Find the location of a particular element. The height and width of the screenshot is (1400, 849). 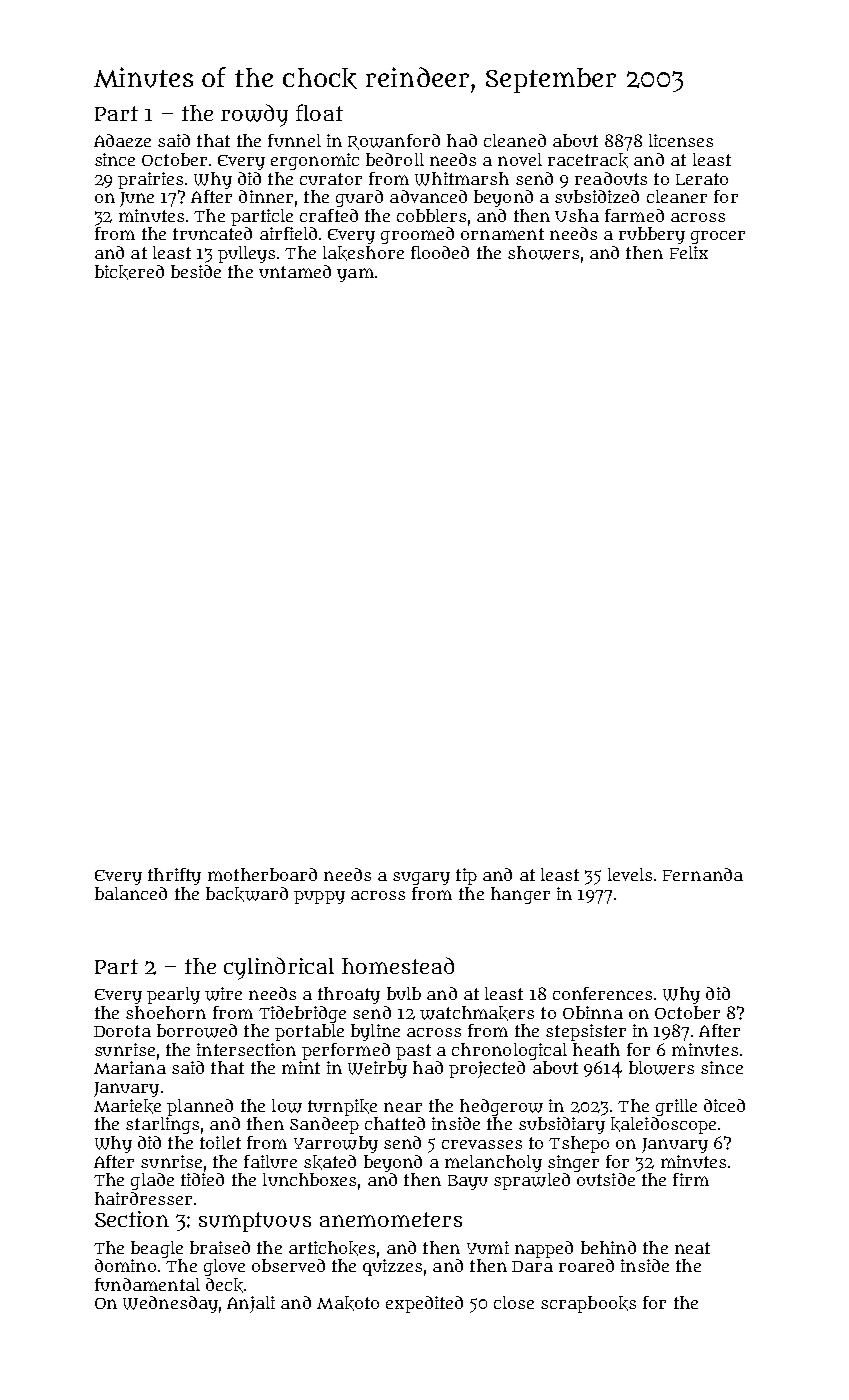

float is located at coordinates (319, 112).
